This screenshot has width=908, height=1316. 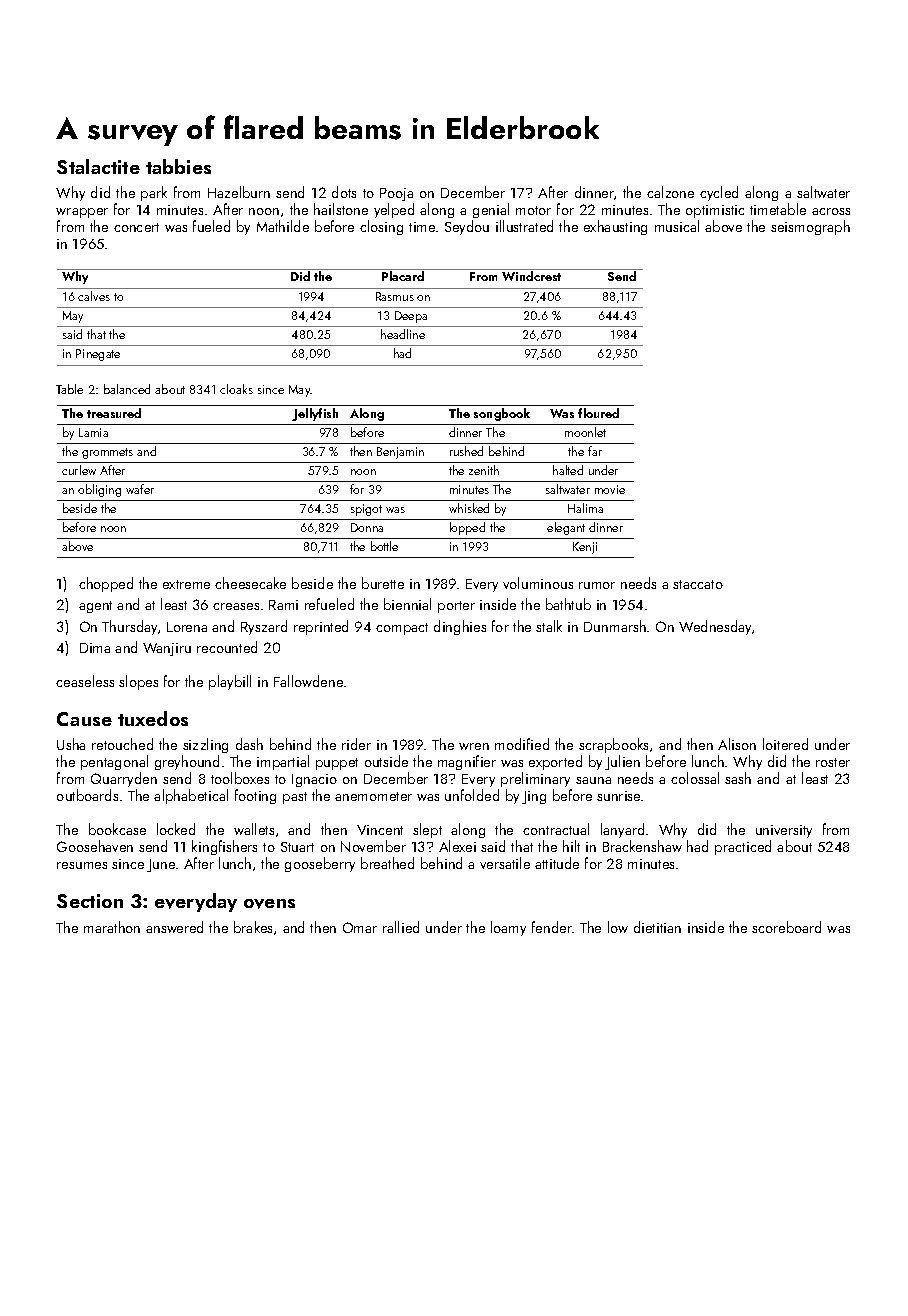 What do you see at coordinates (784, 831) in the screenshot?
I see `university` at bounding box center [784, 831].
